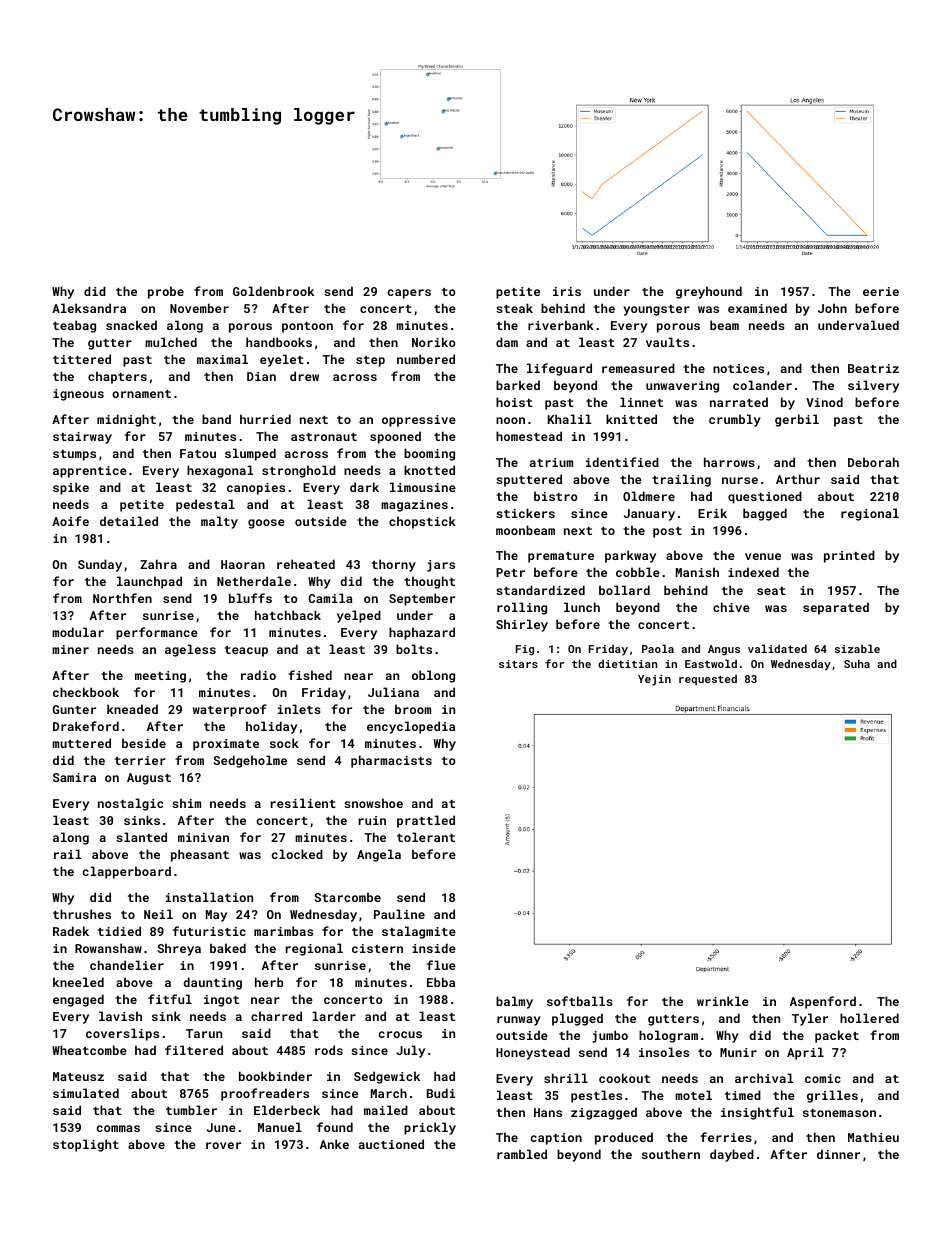 The height and width of the image is (1233, 952). Describe the element at coordinates (387, 1077) in the image. I see `Sedgewick` at that location.
